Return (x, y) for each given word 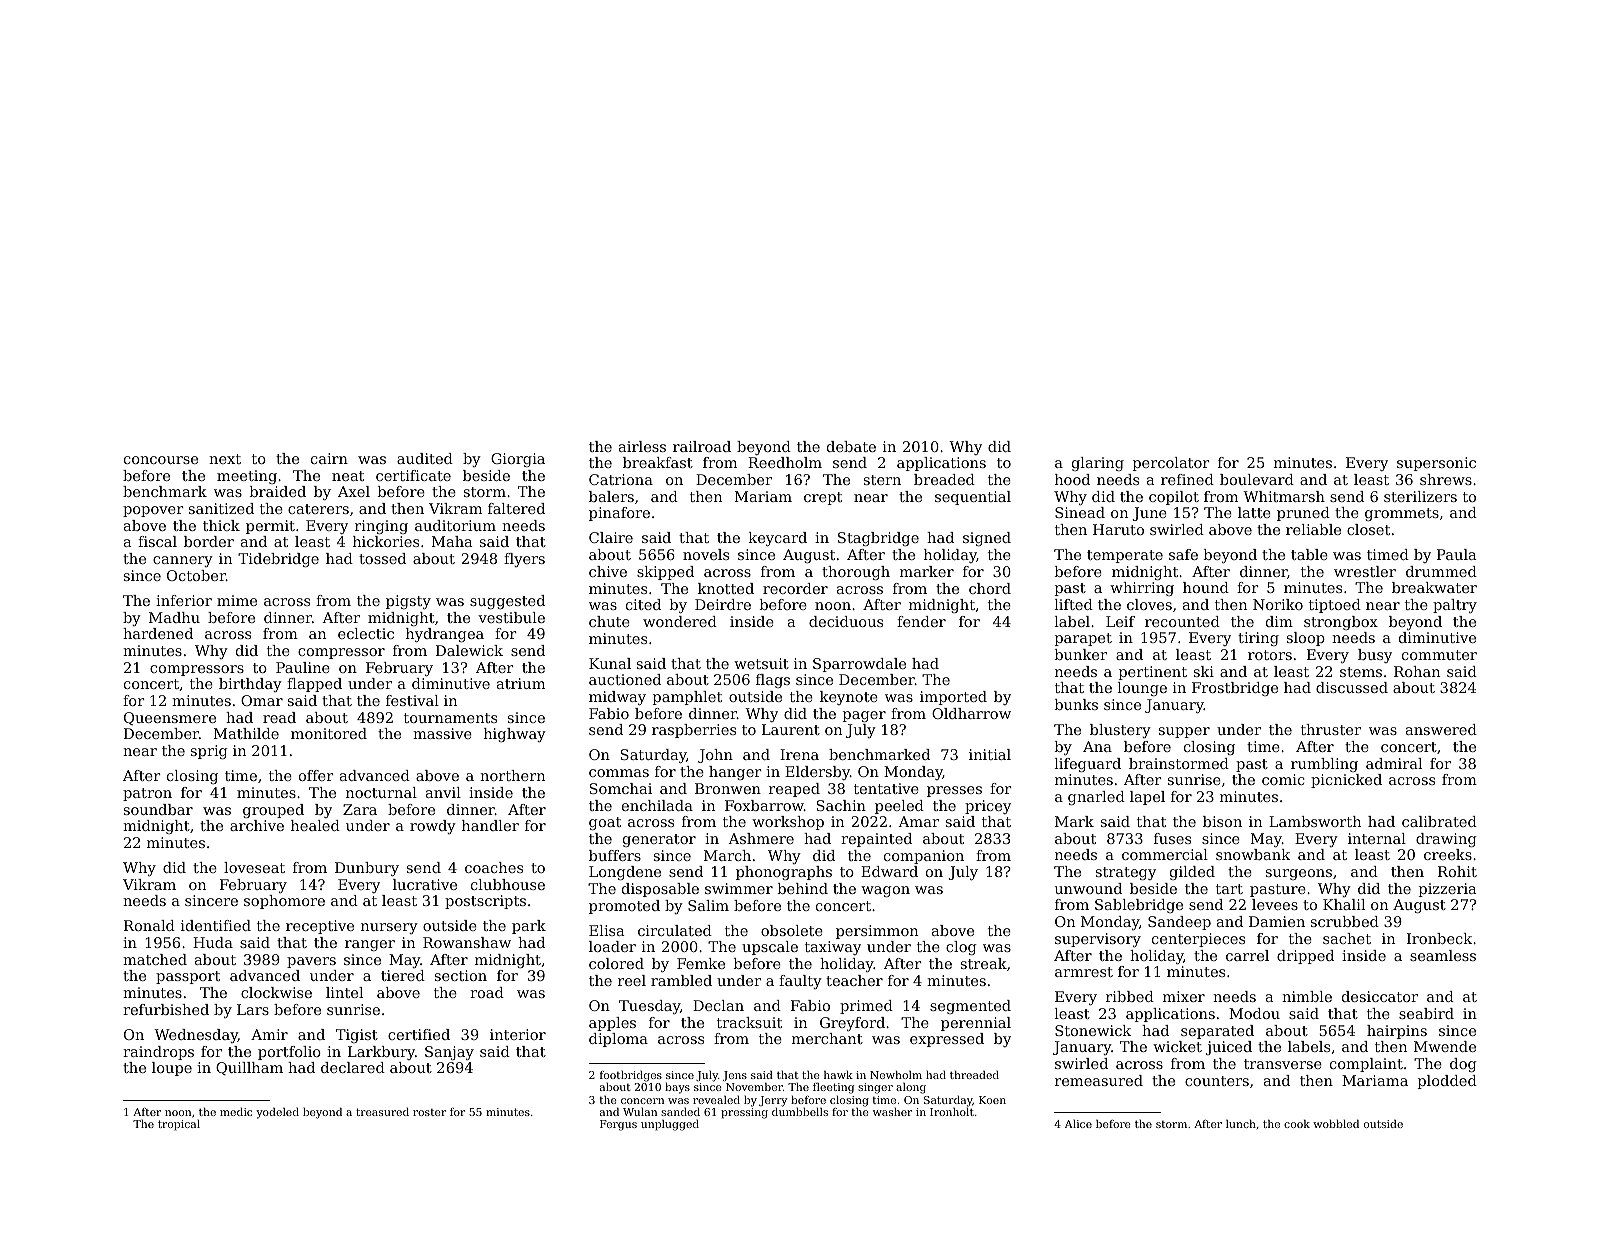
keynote (849, 698)
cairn (329, 458)
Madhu (174, 617)
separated (1217, 1032)
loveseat (254, 867)
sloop (1306, 639)
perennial (976, 1024)
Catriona (621, 479)
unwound (1088, 888)
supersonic (1436, 464)
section (461, 975)
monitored (329, 733)
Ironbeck (1439, 938)
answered (1441, 729)
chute (609, 621)
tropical (179, 1125)
